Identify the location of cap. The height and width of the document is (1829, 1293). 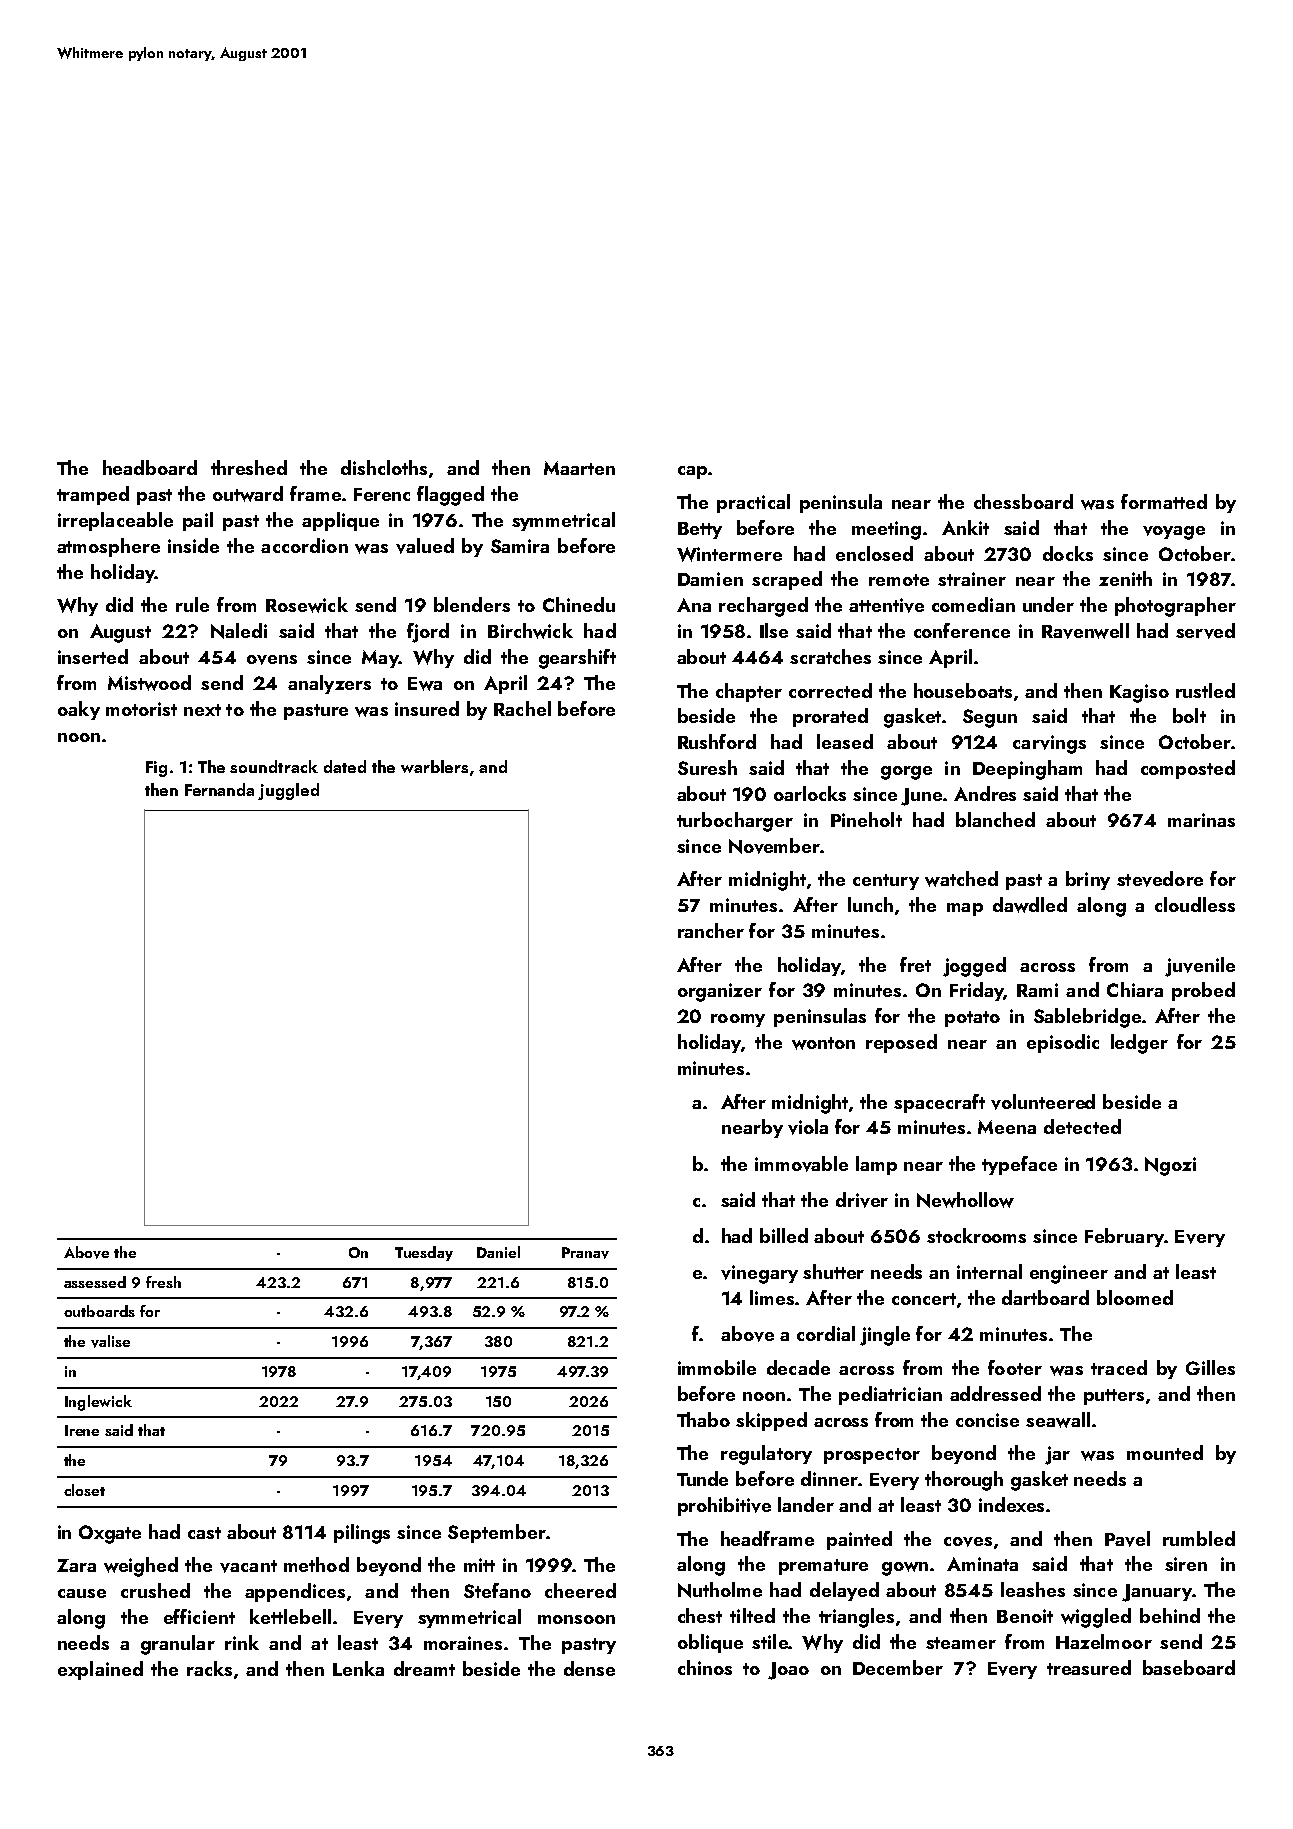
(692, 472).
